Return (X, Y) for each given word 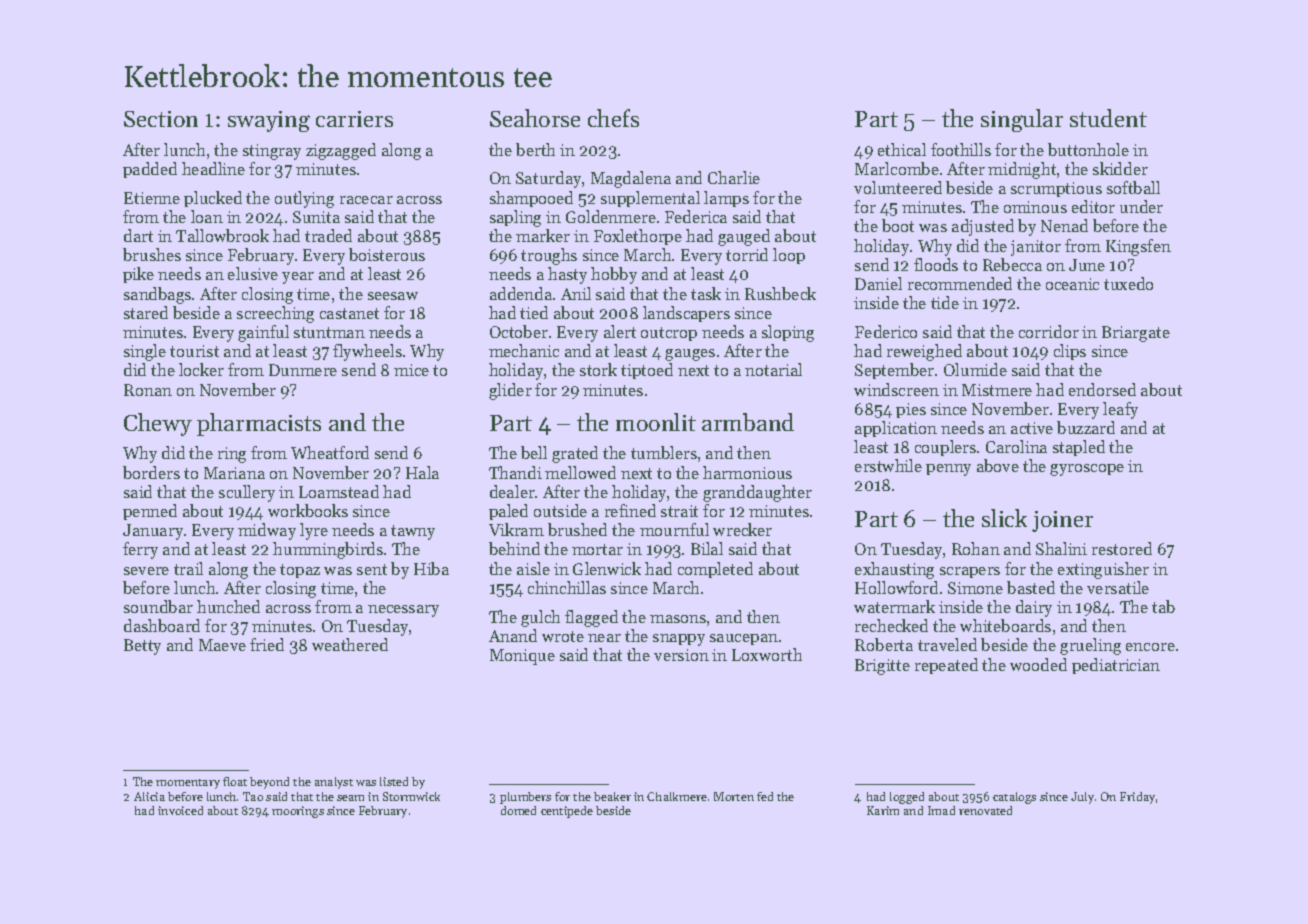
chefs (613, 118)
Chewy (158, 424)
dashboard (162, 625)
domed (518, 810)
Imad (941, 810)
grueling (1090, 646)
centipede (567, 812)
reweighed (924, 352)
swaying (269, 121)
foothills (961, 149)
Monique (522, 657)
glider (510, 391)
